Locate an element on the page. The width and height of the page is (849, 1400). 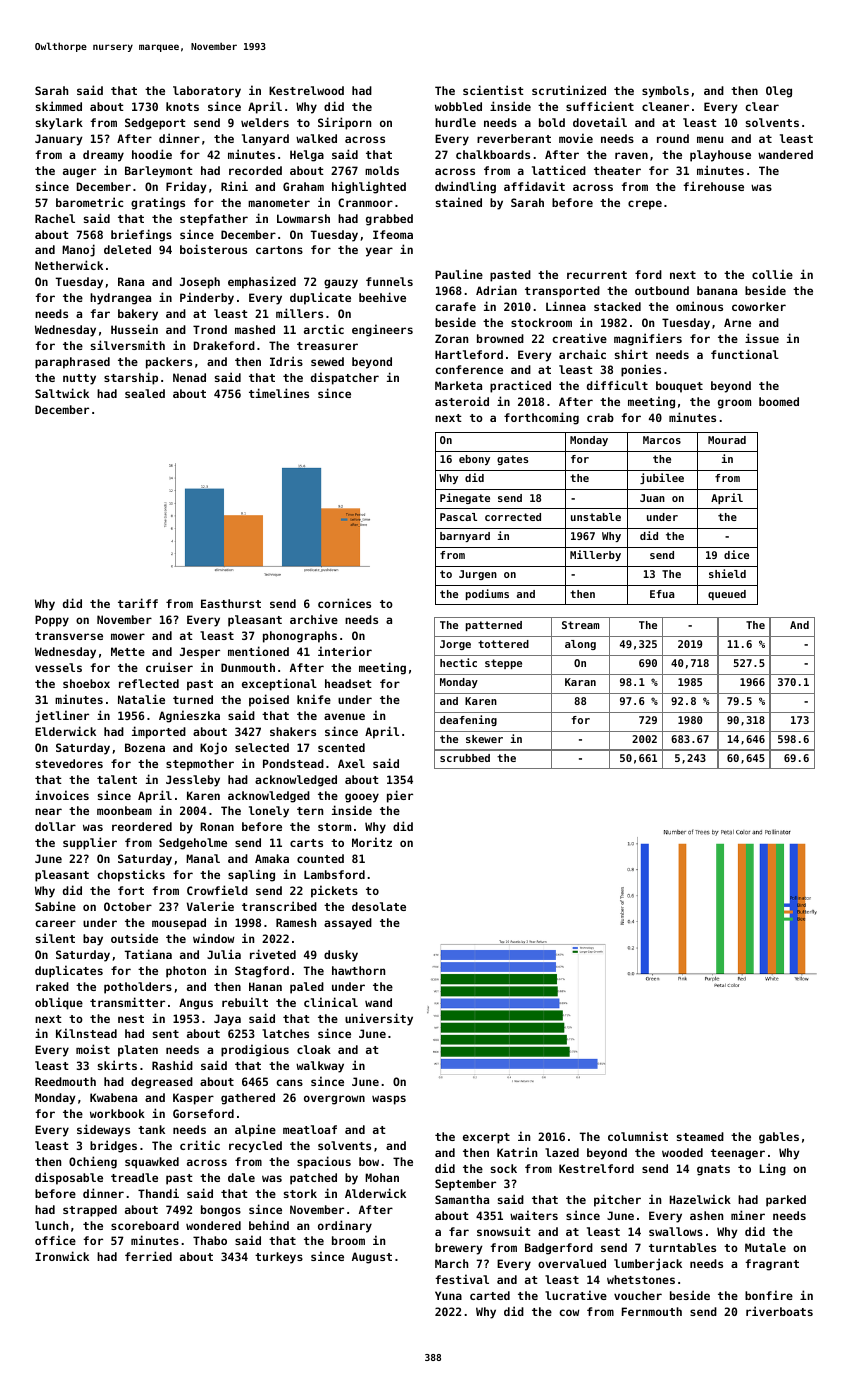
deafening is located at coordinates (468, 720).
